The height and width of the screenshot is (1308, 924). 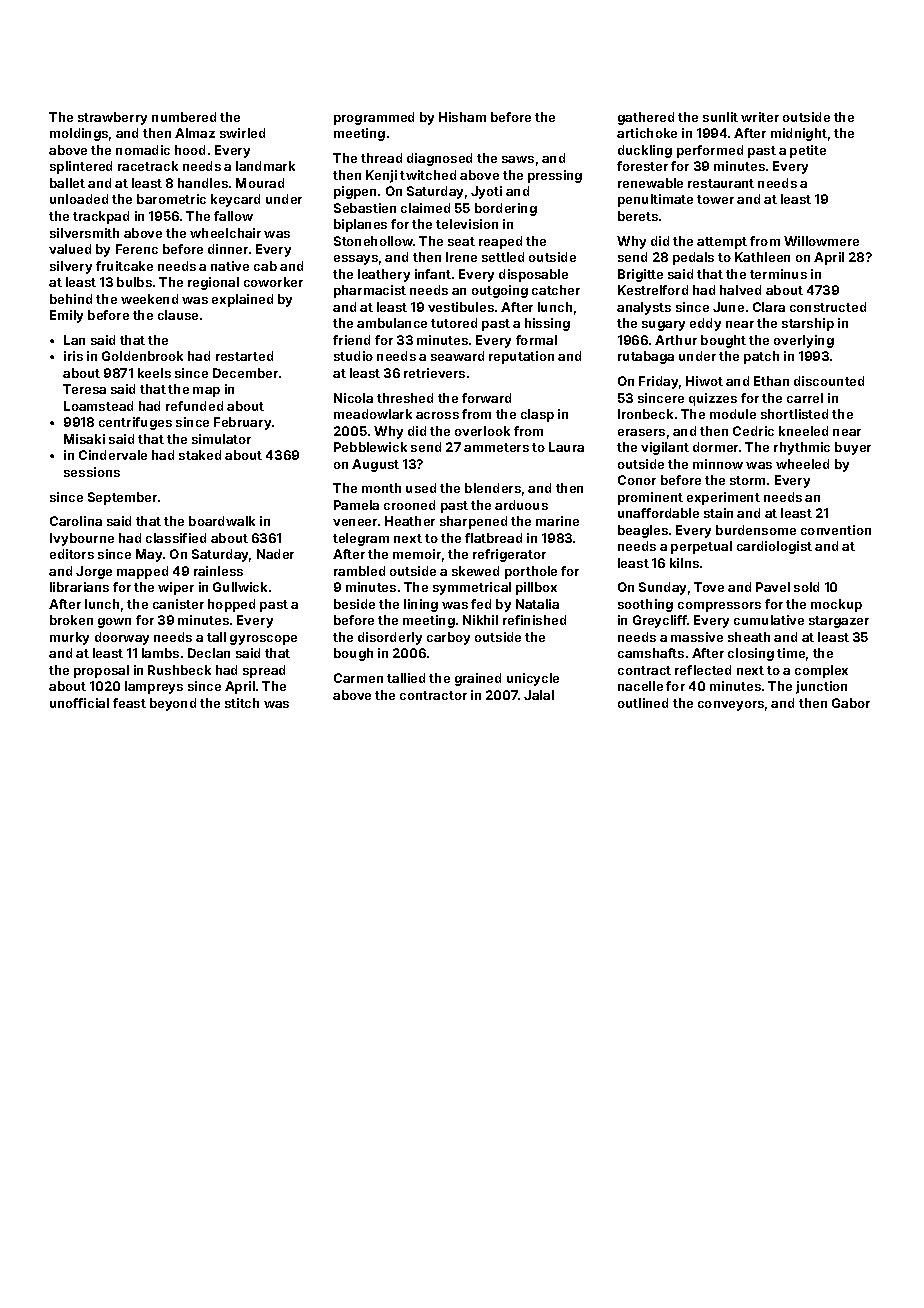 What do you see at coordinates (760, 117) in the screenshot?
I see `writer` at bounding box center [760, 117].
